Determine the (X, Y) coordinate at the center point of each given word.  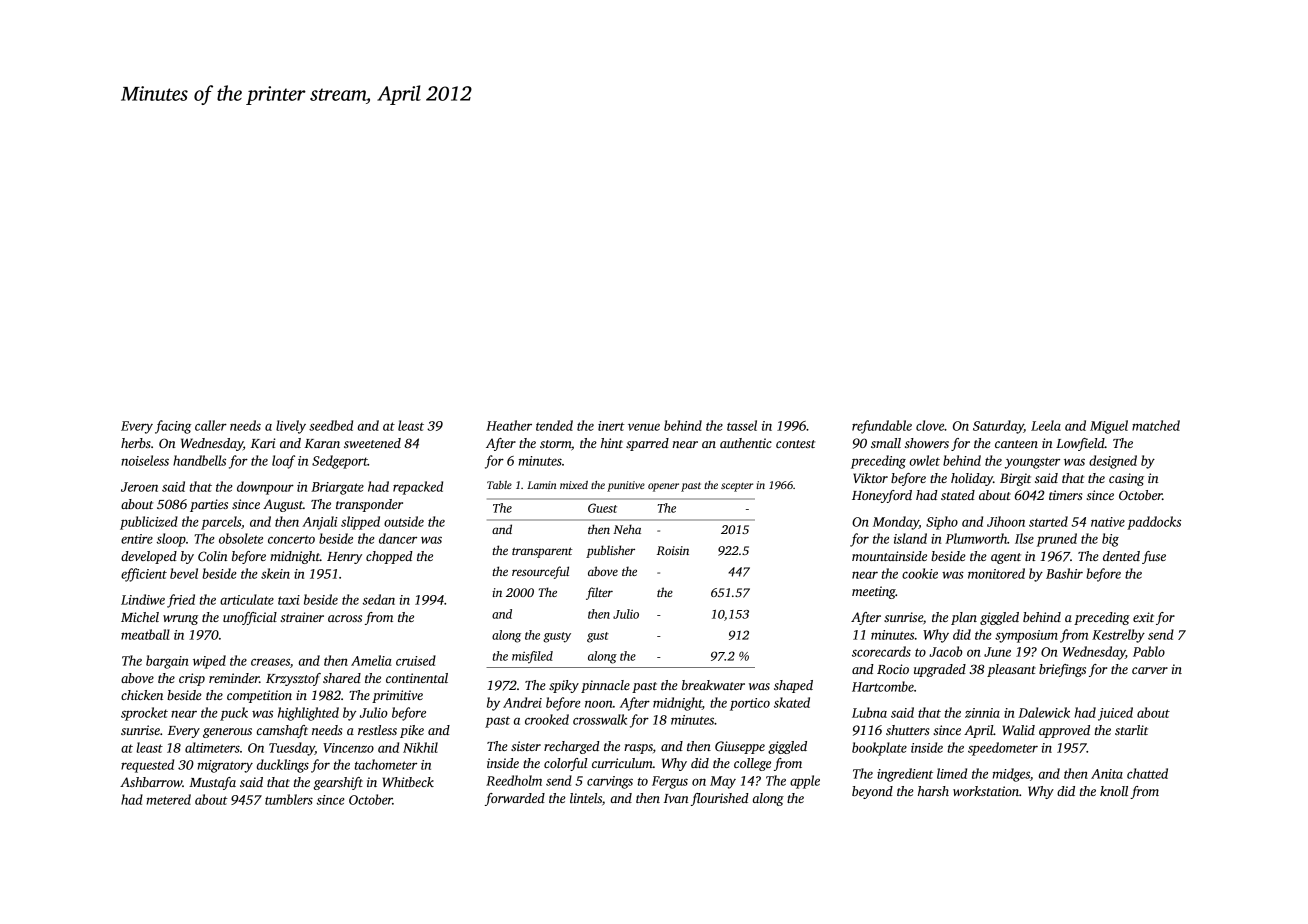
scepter (737, 487)
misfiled (532, 657)
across (345, 618)
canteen (1016, 444)
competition (259, 696)
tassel (742, 425)
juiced (1115, 714)
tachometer (386, 764)
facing (173, 427)
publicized (149, 523)
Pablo (1149, 651)
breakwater (713, 685)
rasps (638, 749)
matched (1156, 425)
